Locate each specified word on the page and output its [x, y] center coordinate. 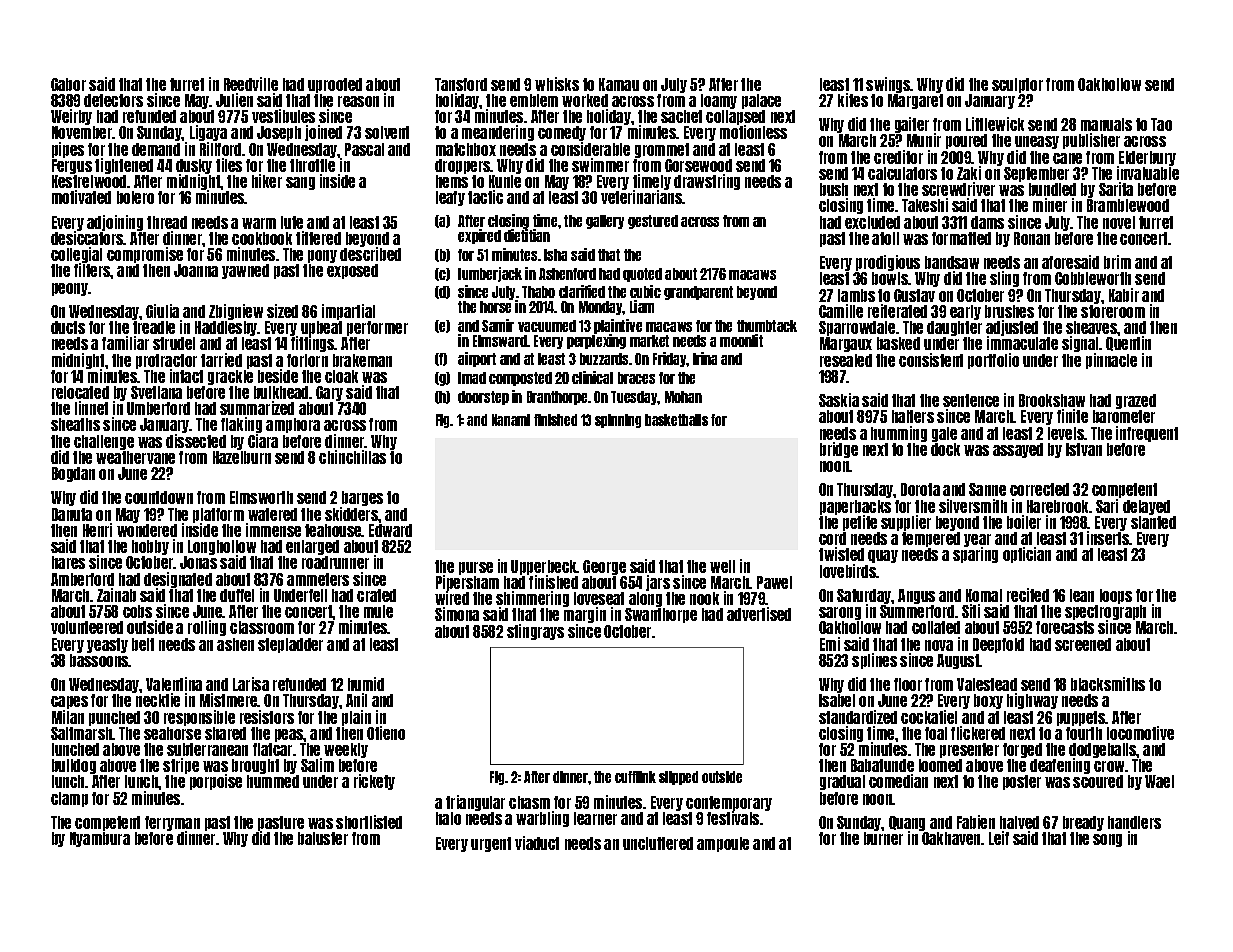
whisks [557, 84]
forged [1022, 750]
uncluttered [658, 843]
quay [883, 556]
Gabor [68, 84]
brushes [1009, 311]
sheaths [75, 424]
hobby [150, 547]
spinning [618, 421]
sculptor [1017, 85]
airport [477, 359]
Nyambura [100, 839]
